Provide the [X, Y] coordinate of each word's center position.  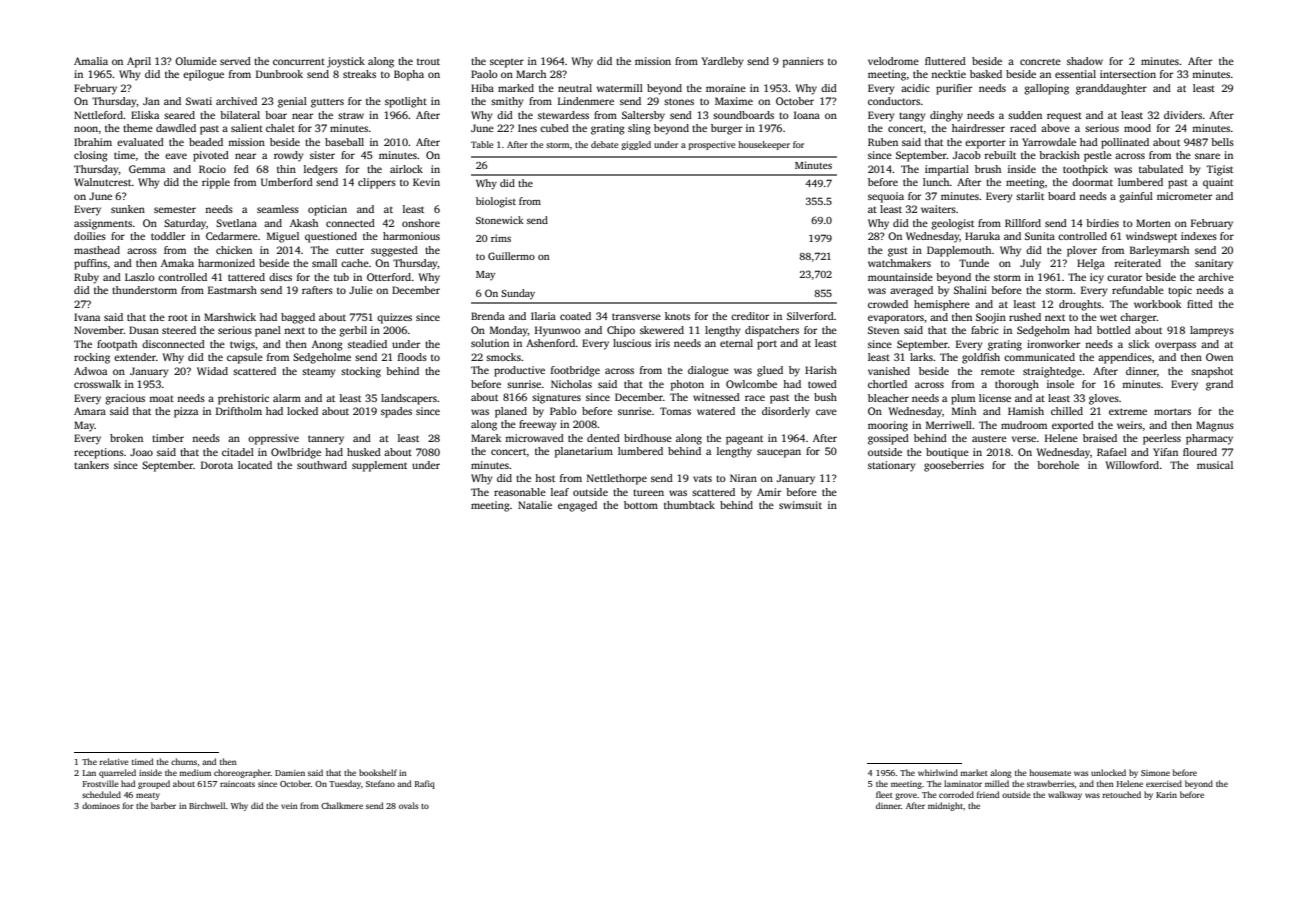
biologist [496, 202]
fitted [1200, 304]
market [974, 772]
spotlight [406, 102]
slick [1139, 344]
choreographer [242, 773]
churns [184, 761]
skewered [662, 330]
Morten [1153, 223]
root [178, 317]
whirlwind [938, 772]
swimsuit [800, 505]
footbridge [575, 371]
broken [126, 438]
